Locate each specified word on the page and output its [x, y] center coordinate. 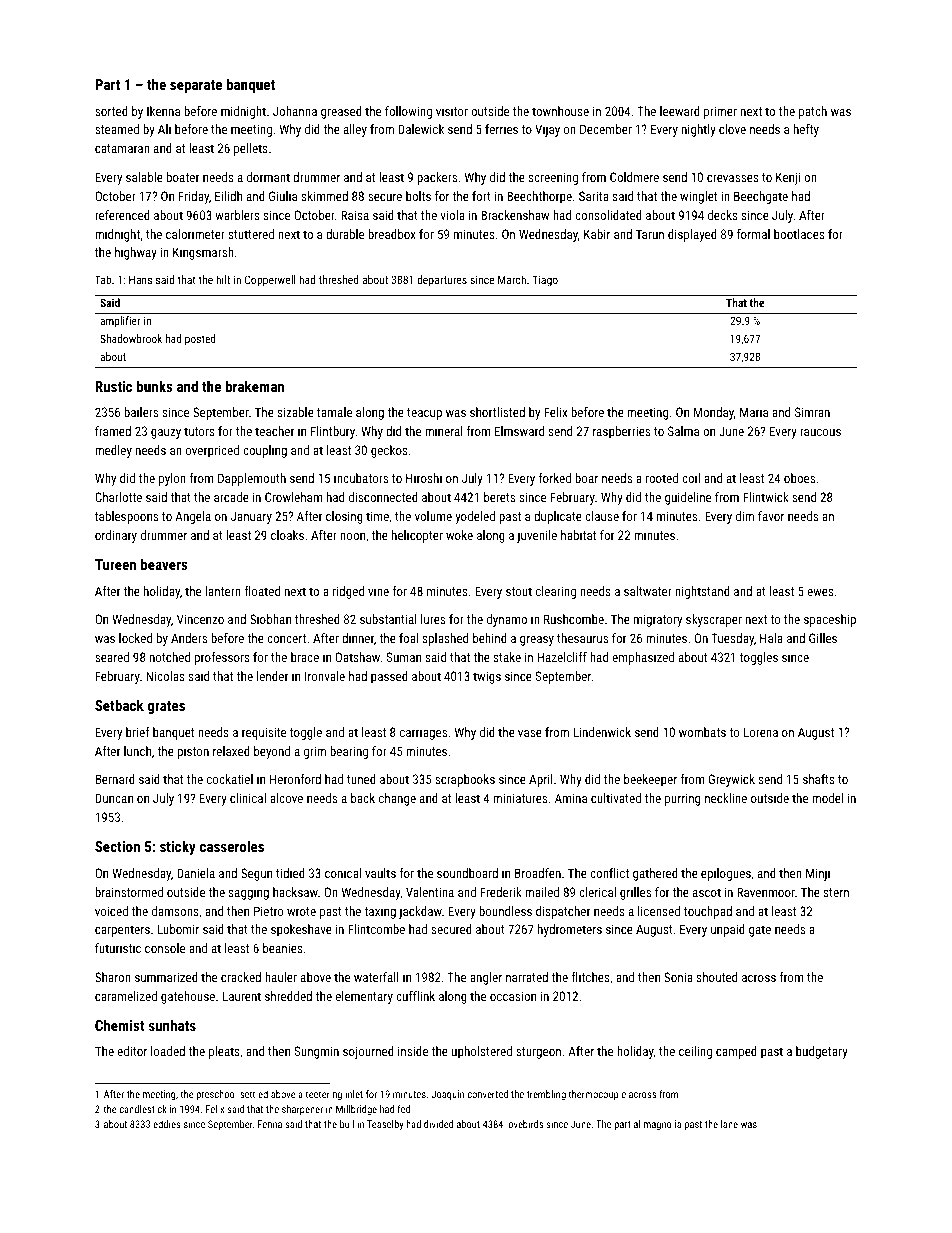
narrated [527, 977]
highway [136, 253]
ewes [820, 592]
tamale [334, 412]
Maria [754, 412]
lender [272, 676]
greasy [537, 641]
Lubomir [178, 929]
